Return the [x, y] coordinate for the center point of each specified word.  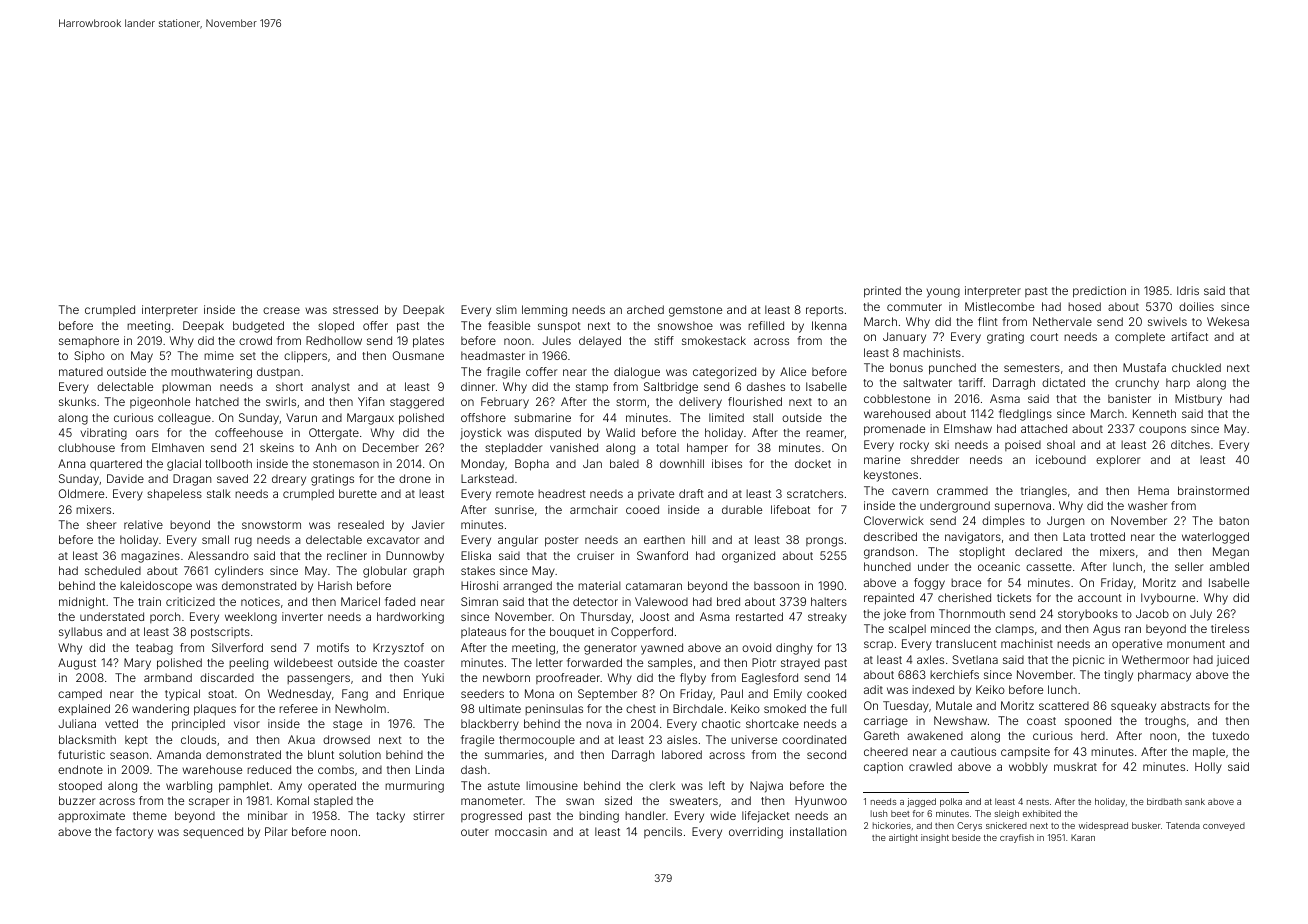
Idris [1188, 290]
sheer [101, 524]
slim [506, 309]
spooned [1088, 722]
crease [281, 310]
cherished [964, 597]
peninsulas [554, 709]
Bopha [532, 465]
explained [84, 709]
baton [1234, 520]
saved [232, 478]
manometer [492, 801]
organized [748, 557]
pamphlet [244, 787]
